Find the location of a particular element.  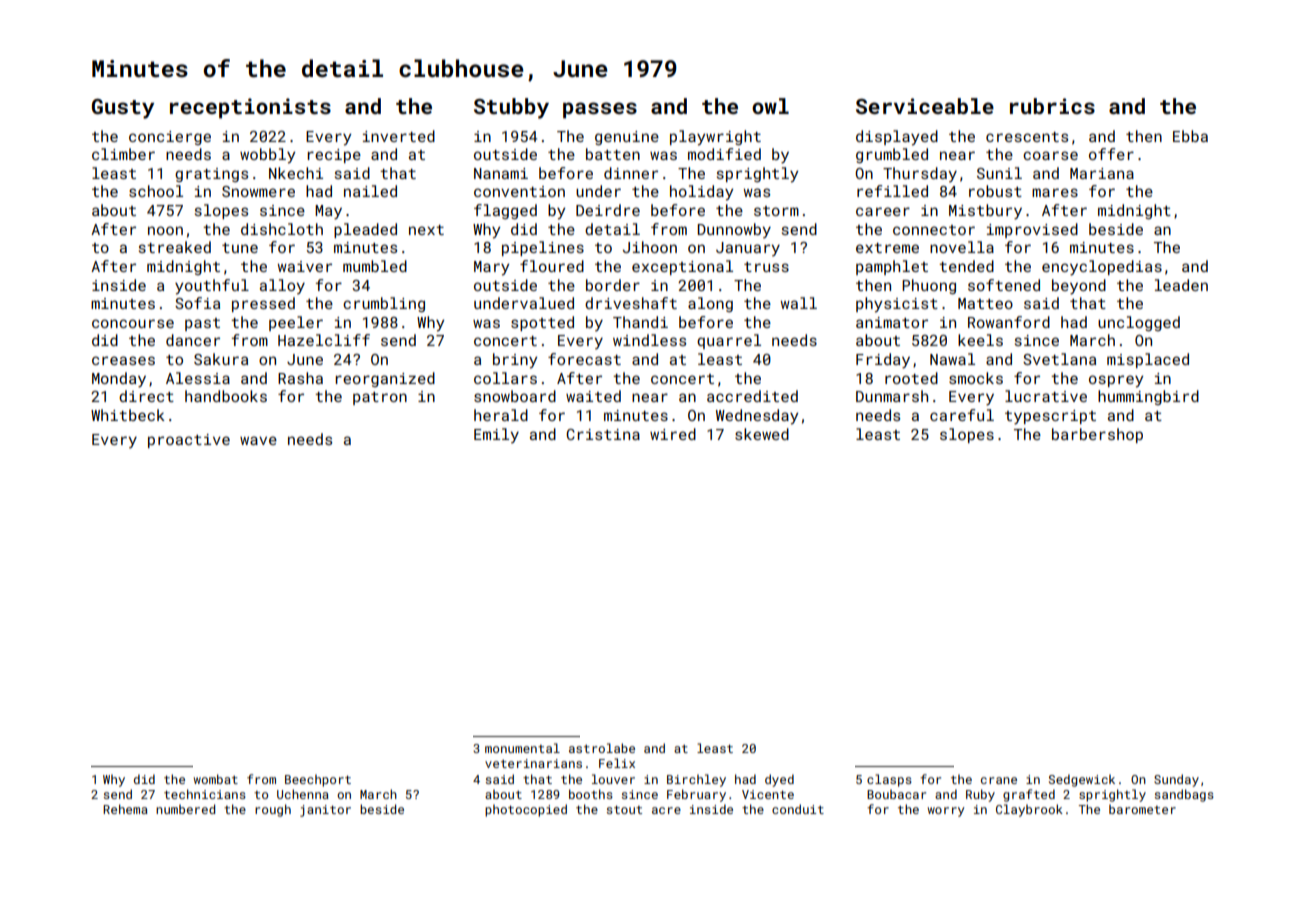

Beechport is located at coordinates (318, 780).
